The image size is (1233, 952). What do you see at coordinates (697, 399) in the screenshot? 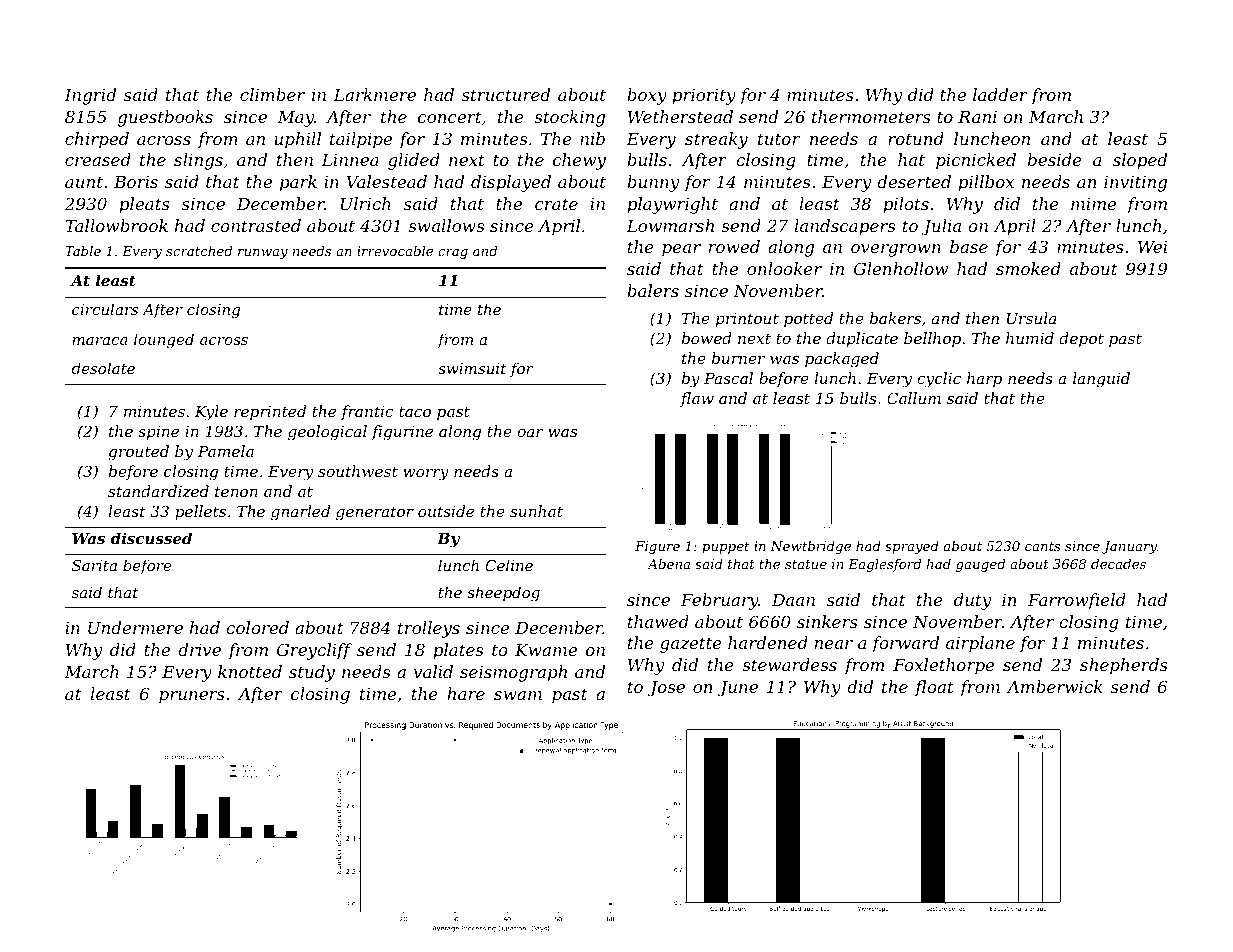
I see `flaw` at bounding box center [697, 399].
